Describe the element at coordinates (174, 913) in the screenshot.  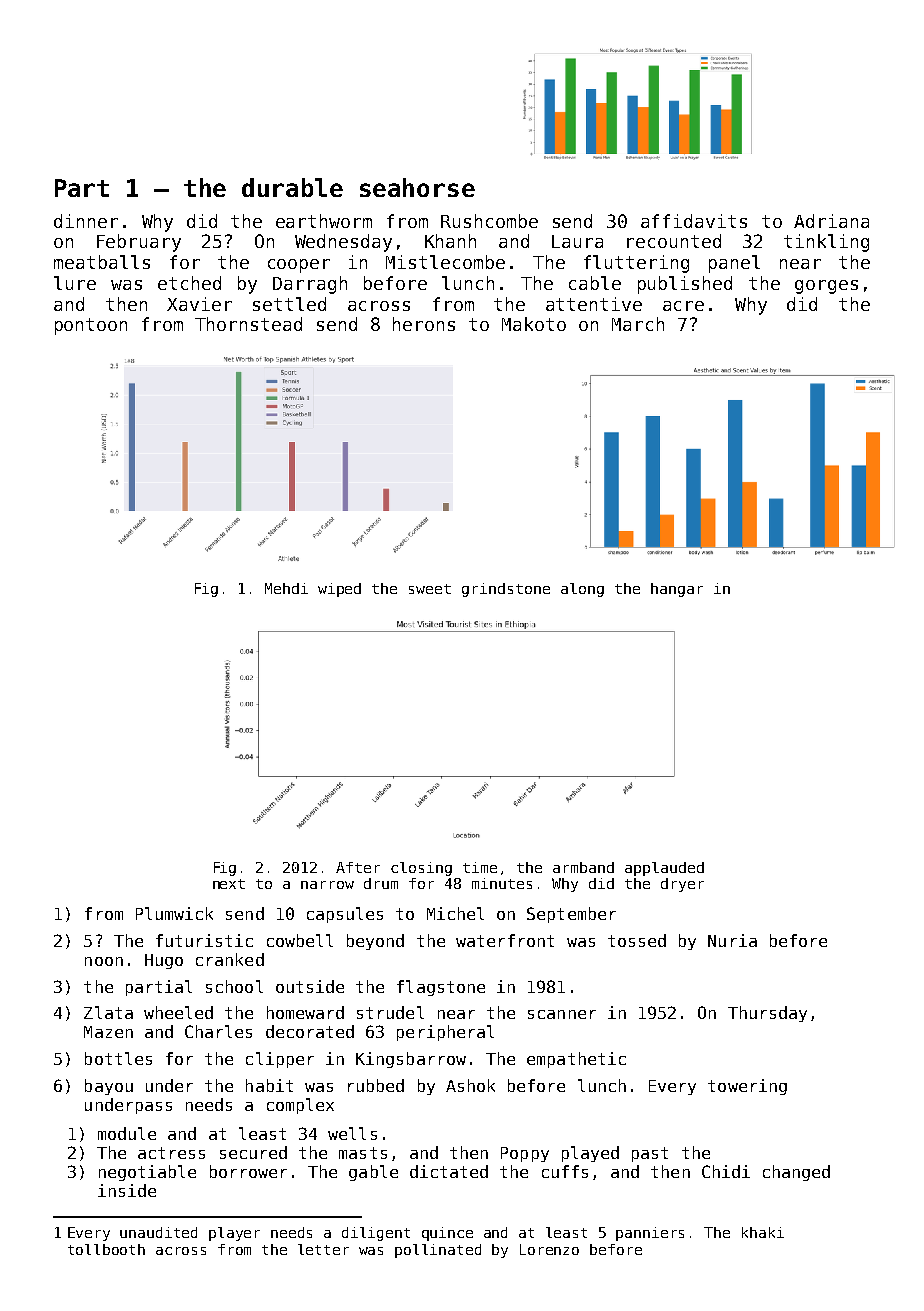
I see `Plumwick` at that location.
